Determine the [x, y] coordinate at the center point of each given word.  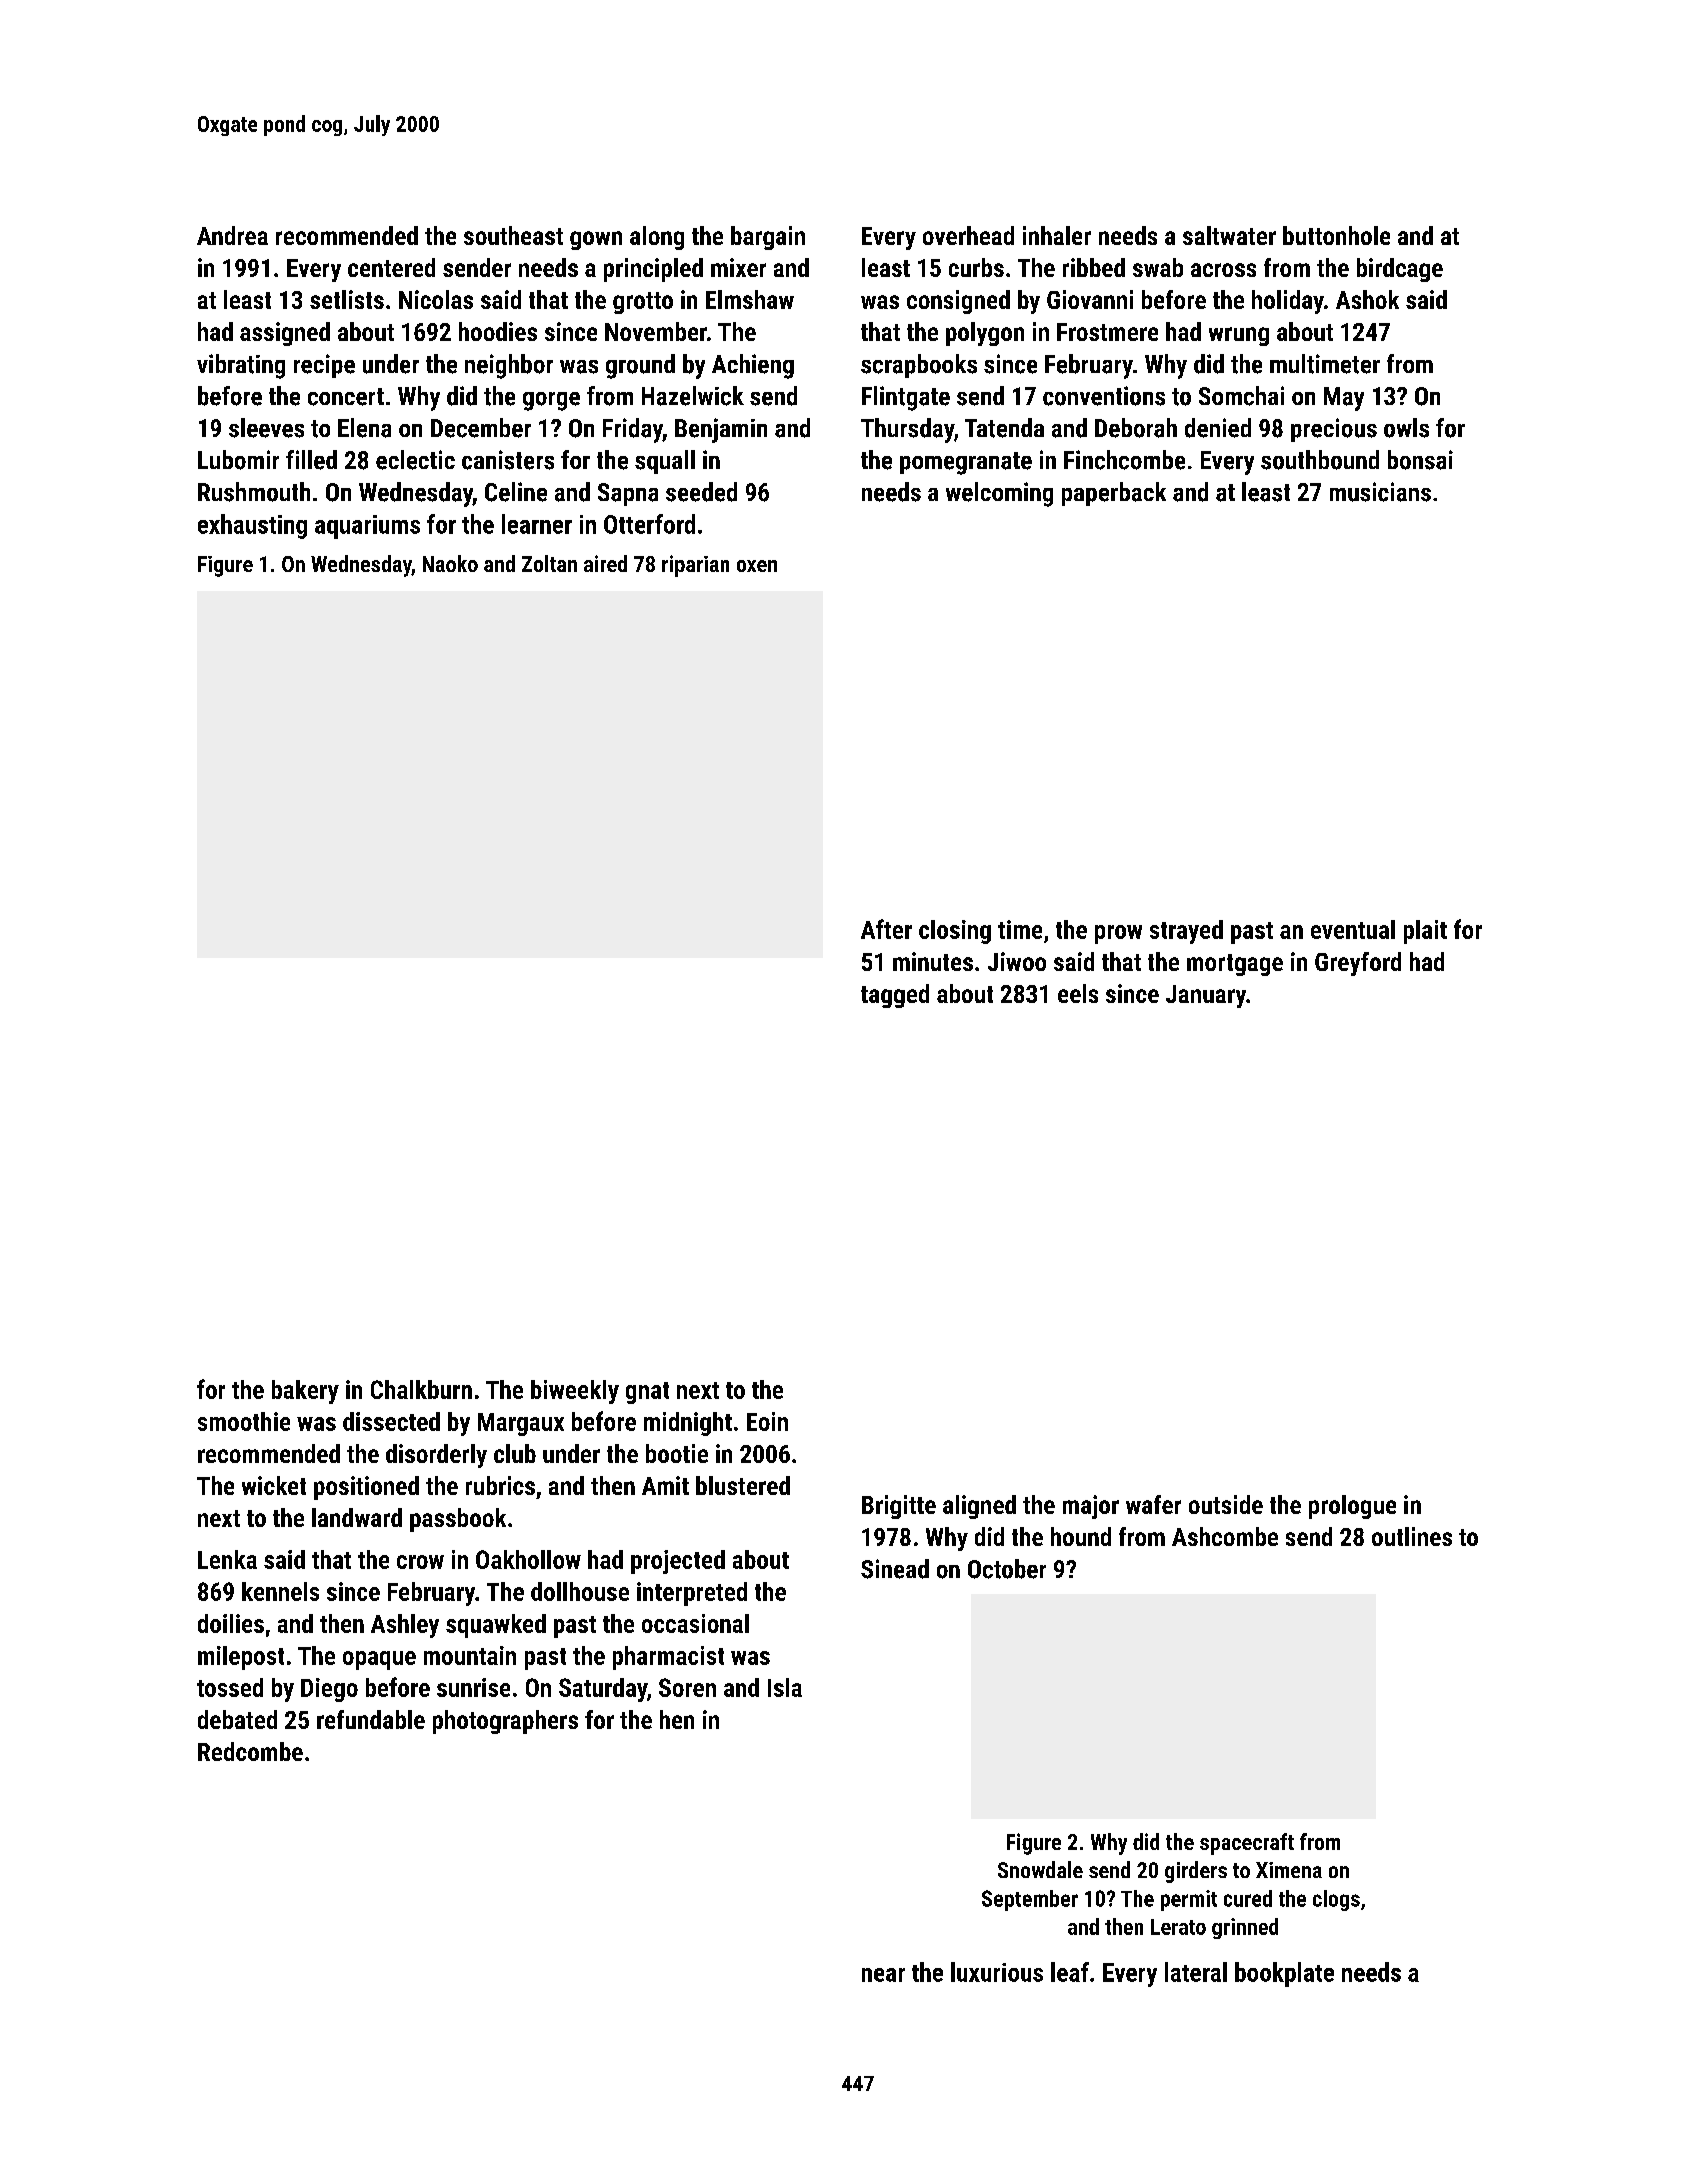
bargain [768, 238]
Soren [687, 1687]
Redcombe [250, 1751]
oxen [757, 566]
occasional [695, 1623]
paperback [1114, 494]
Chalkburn [421, 1389]
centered [391, 267]
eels [1078, 993]
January [1206, 996]
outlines [1412, 1536]
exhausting [252, 526]
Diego [329, 1690]
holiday [1288, 302]
